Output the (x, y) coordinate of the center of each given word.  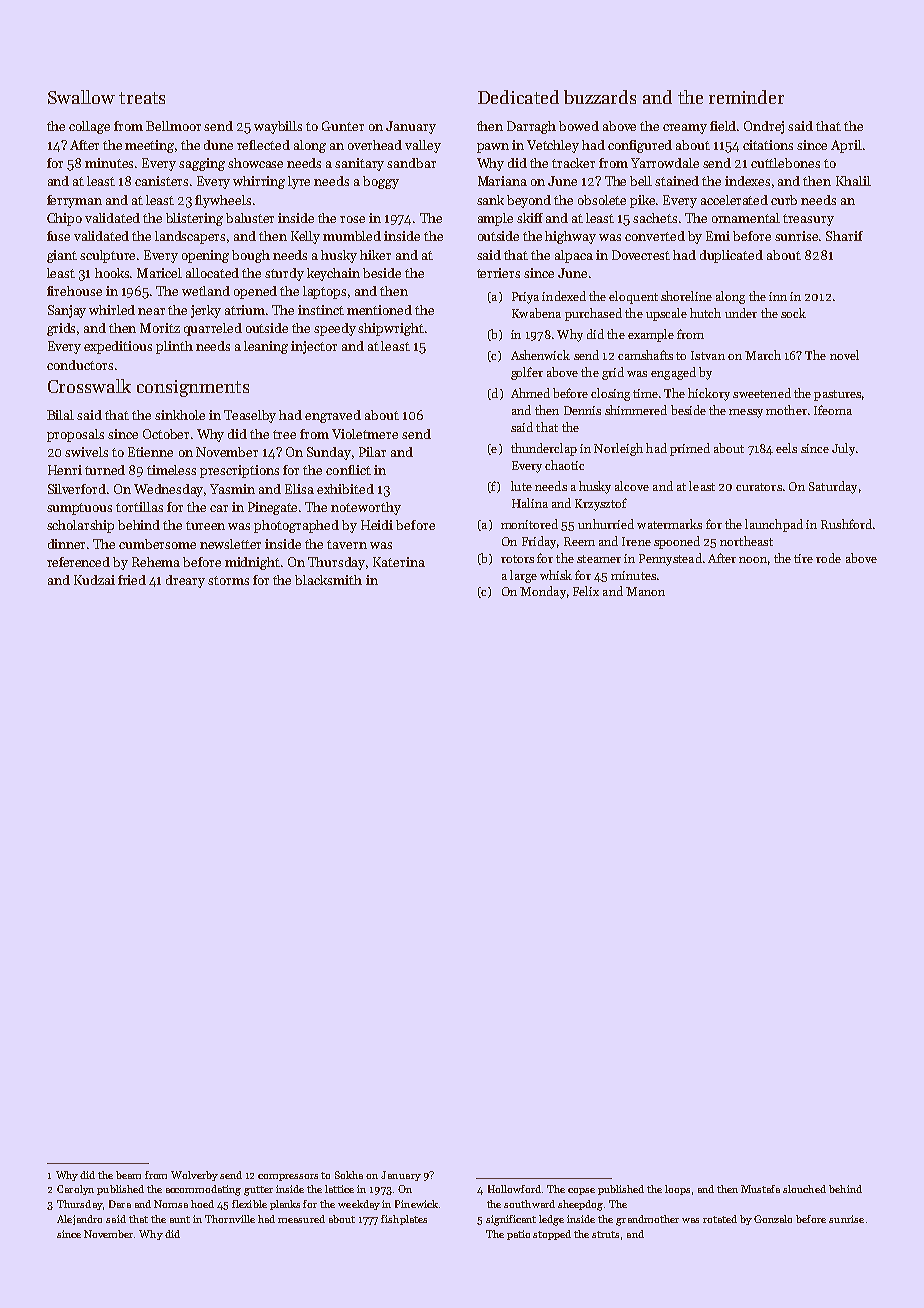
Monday (543, 592)
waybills (278, 127)
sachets (655, 218)
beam (128, 1175)
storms (228, 580)
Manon (645, 591)
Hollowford (514, 1189)
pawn (493, 148)
